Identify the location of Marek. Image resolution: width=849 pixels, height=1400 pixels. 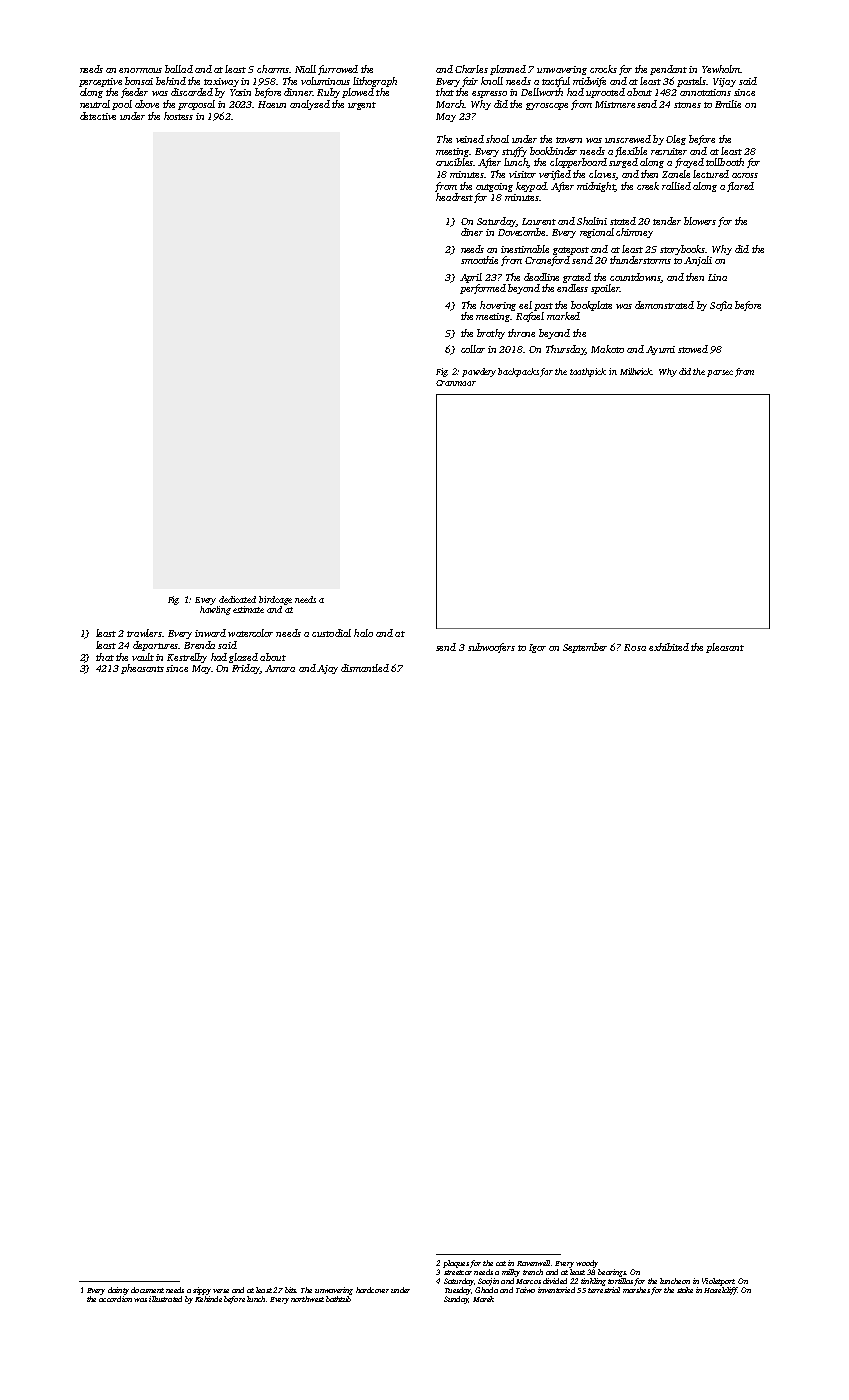
(483, 1299).
